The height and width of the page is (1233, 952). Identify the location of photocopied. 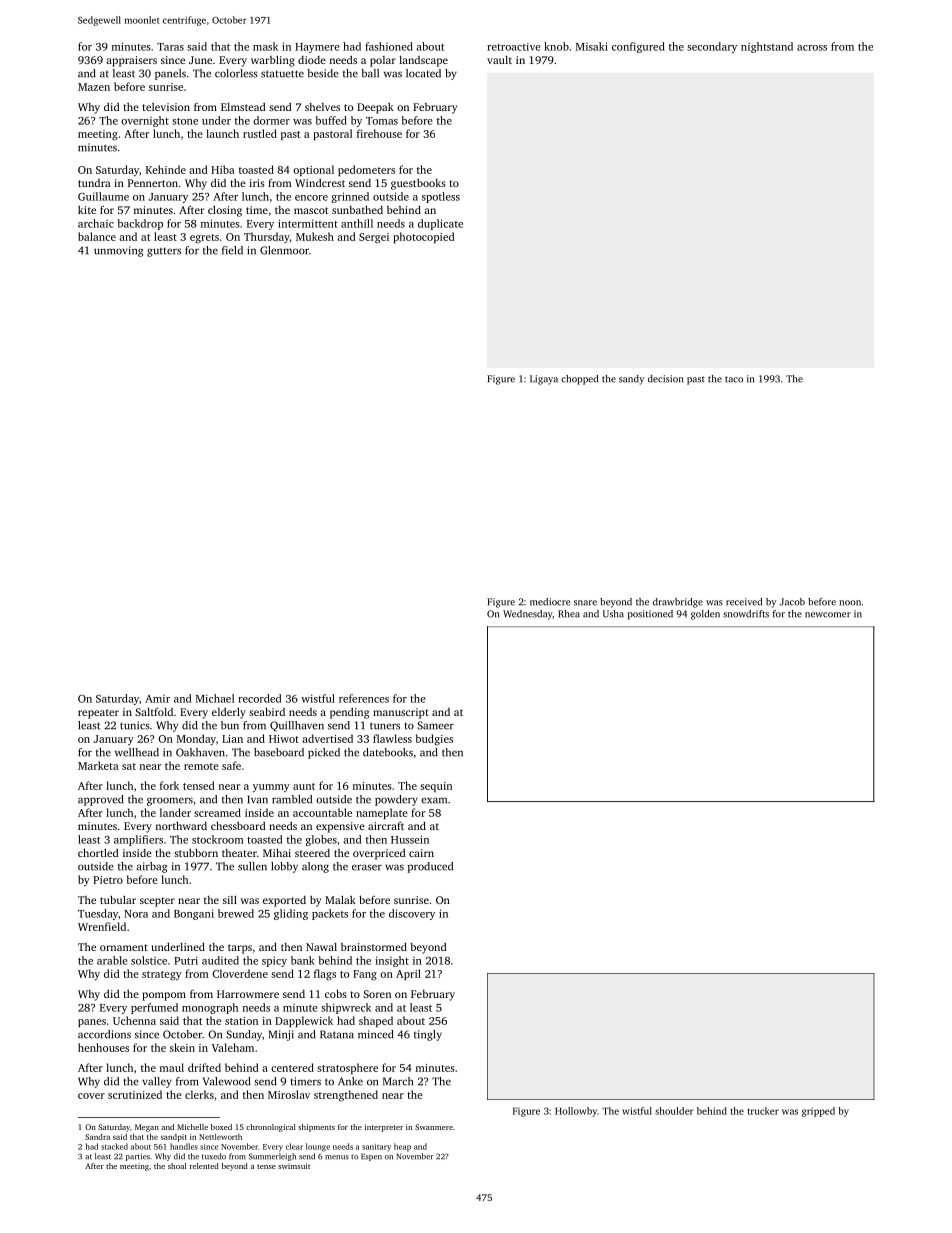
(424, 237).
